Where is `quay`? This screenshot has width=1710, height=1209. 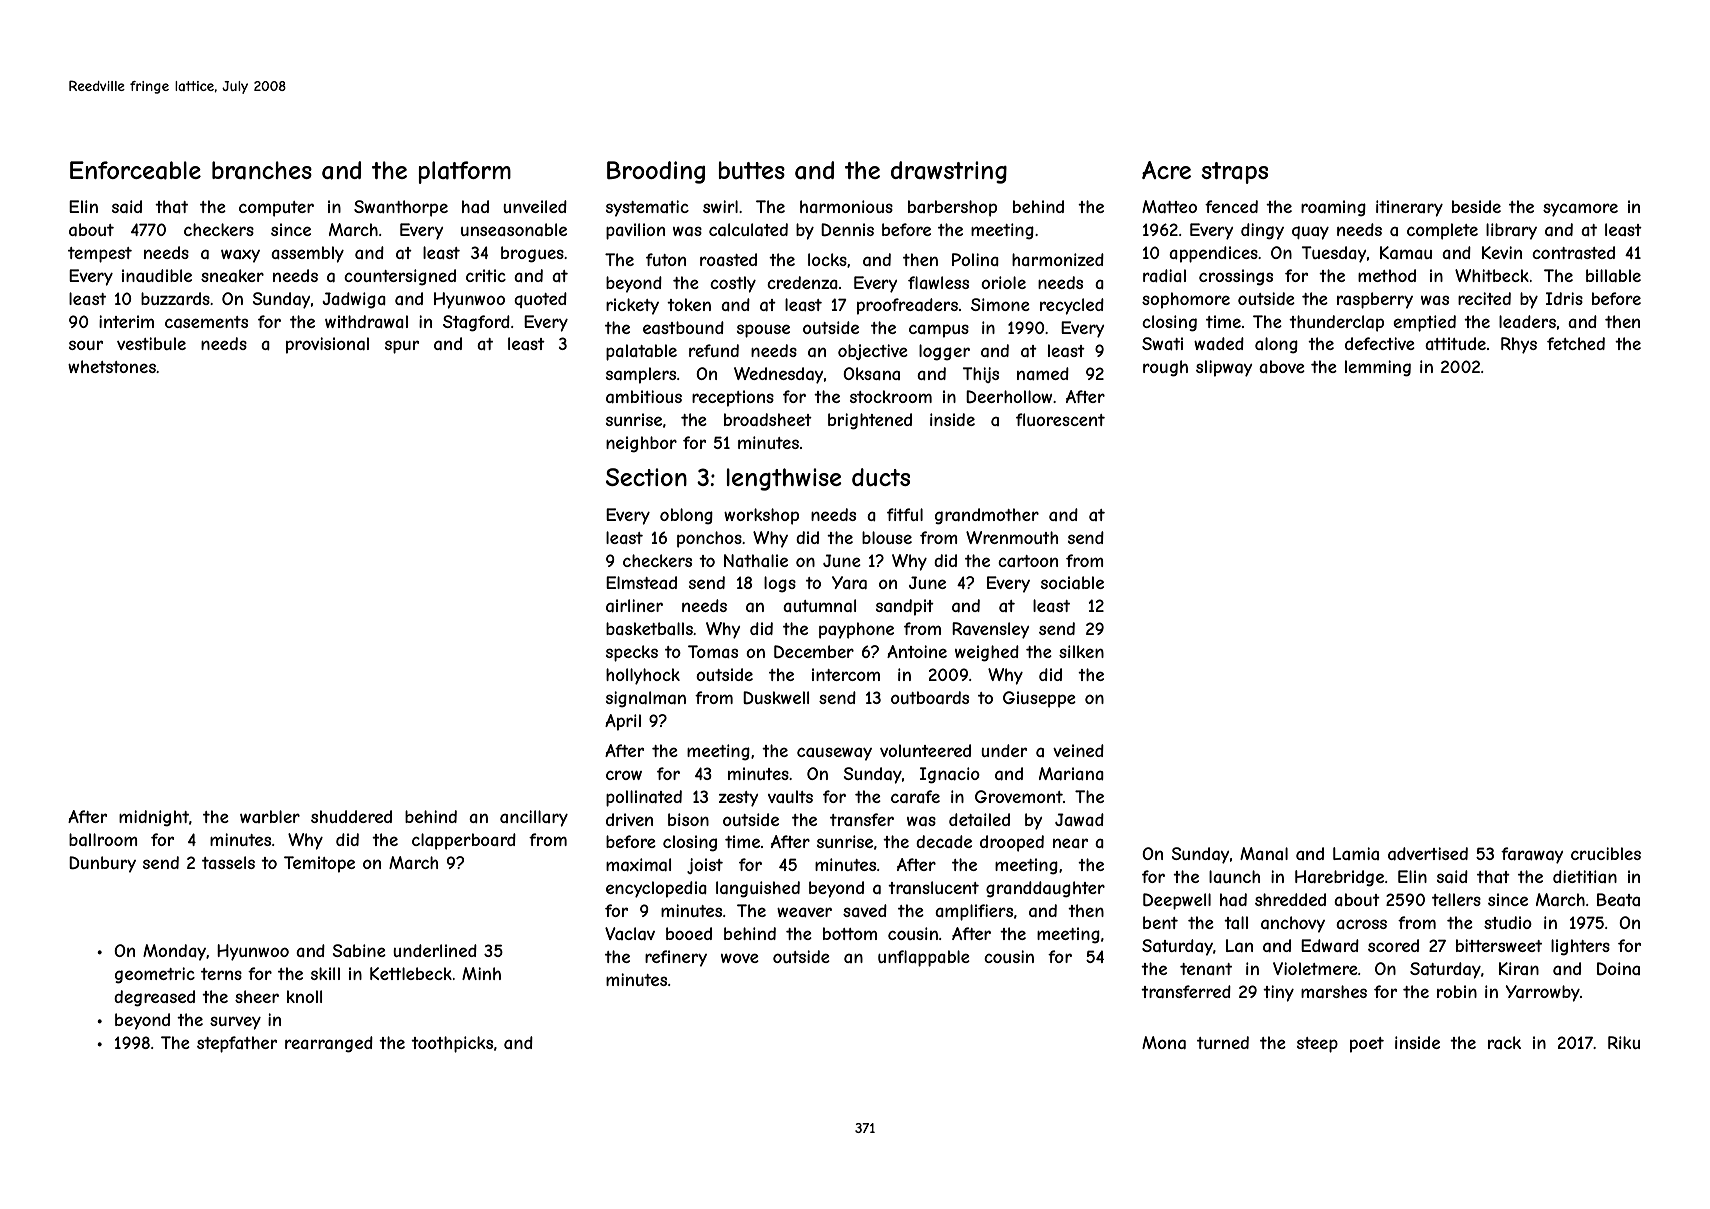
quay is located at coordinates (1310, 233).
